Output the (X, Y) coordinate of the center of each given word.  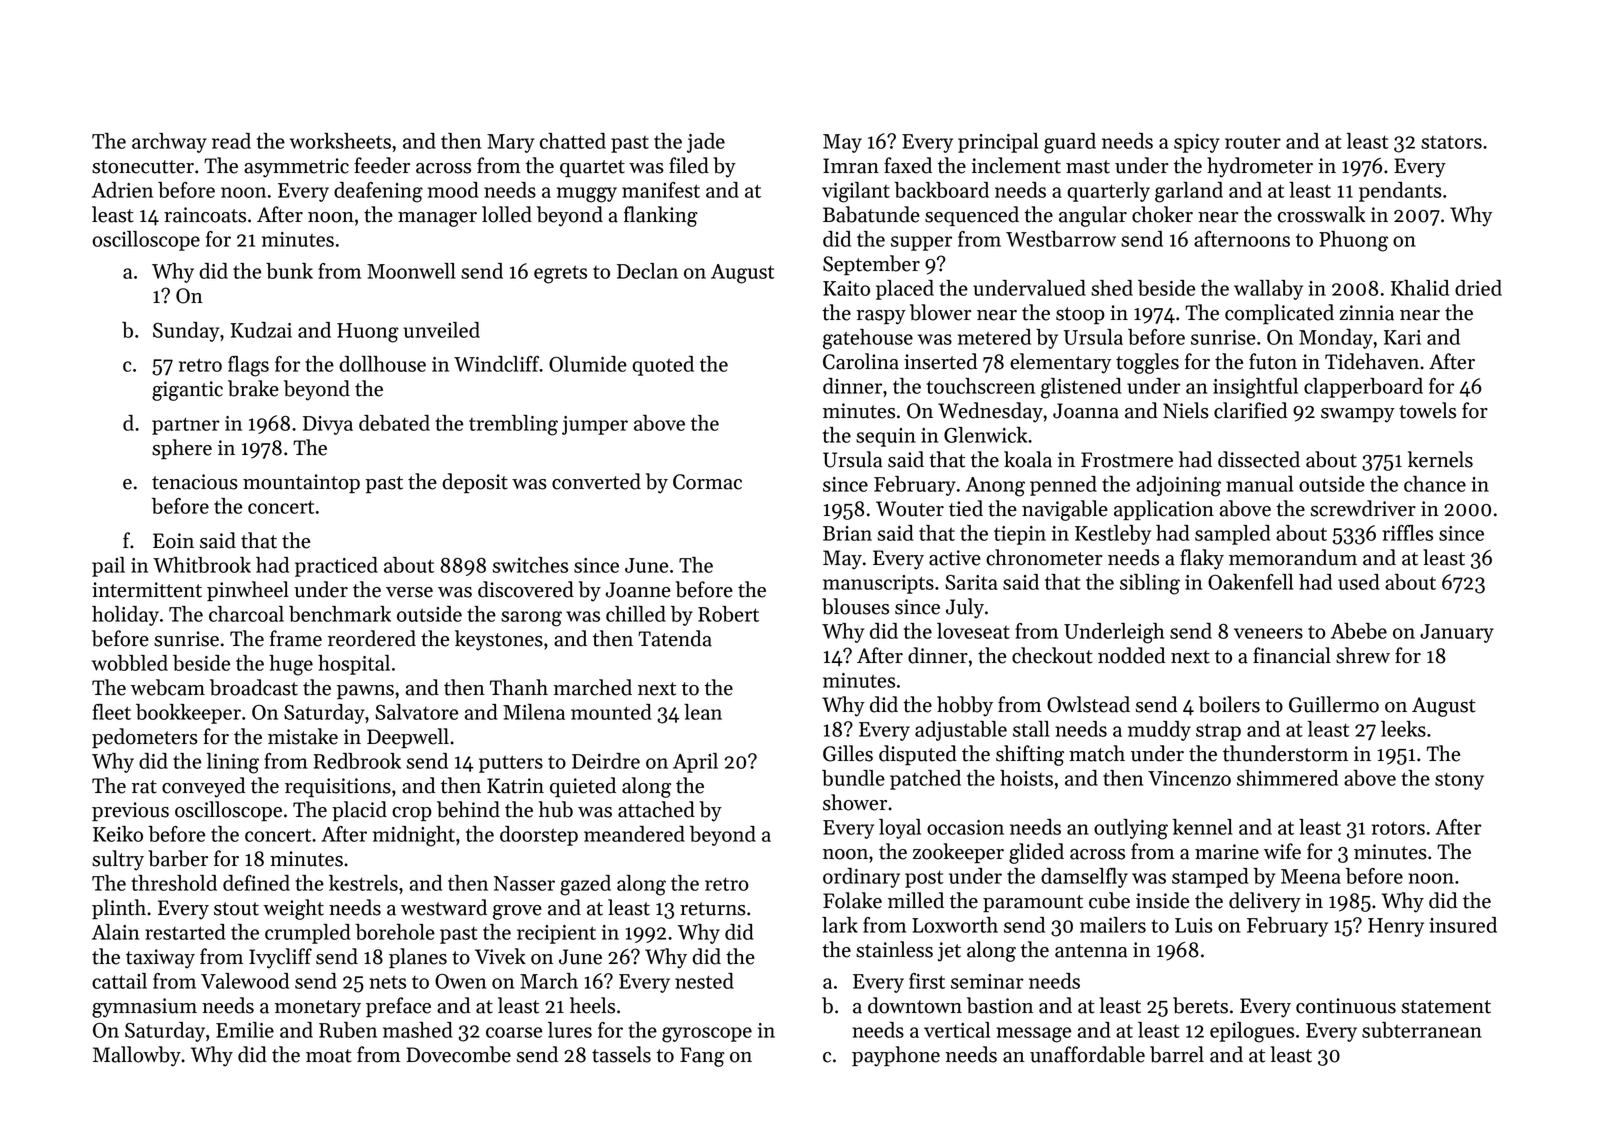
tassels (621, 1054)
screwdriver (1363, 508)
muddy (1159, 731)
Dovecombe (458, 1054)
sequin (886, 437)
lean (703, 712)
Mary (510, 143)
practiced (336, 567)
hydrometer (1260, 167)
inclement (1016, 165)
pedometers (145, 738)
